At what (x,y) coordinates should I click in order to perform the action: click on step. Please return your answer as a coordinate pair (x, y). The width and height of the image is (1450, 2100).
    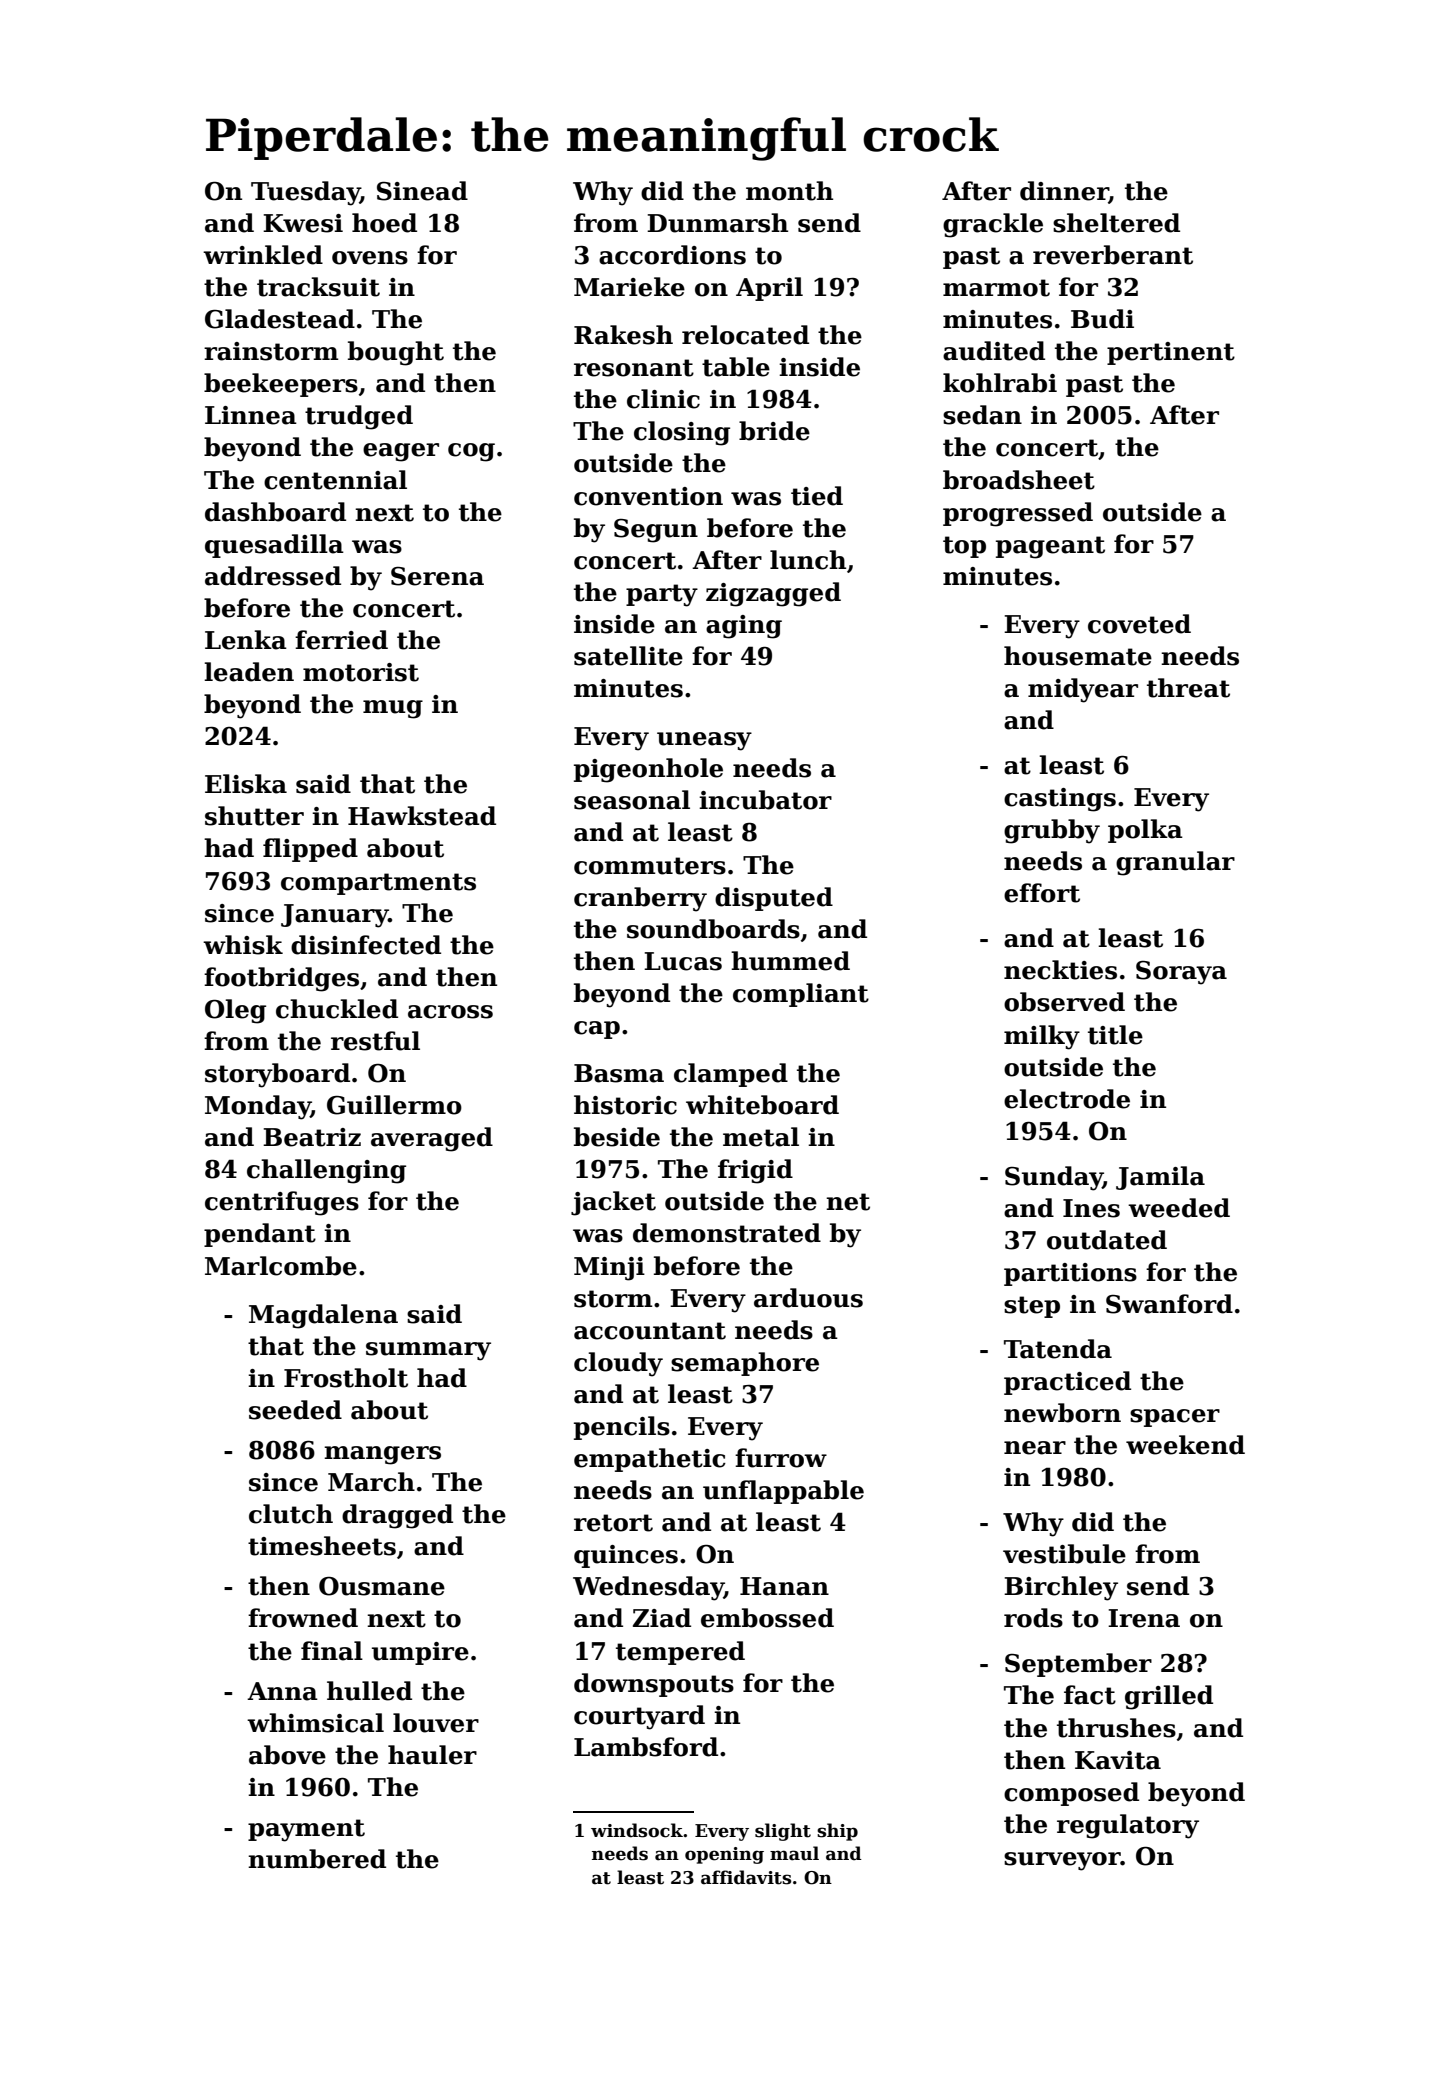
    Looking at the image, I should click on (1032, 1307).
